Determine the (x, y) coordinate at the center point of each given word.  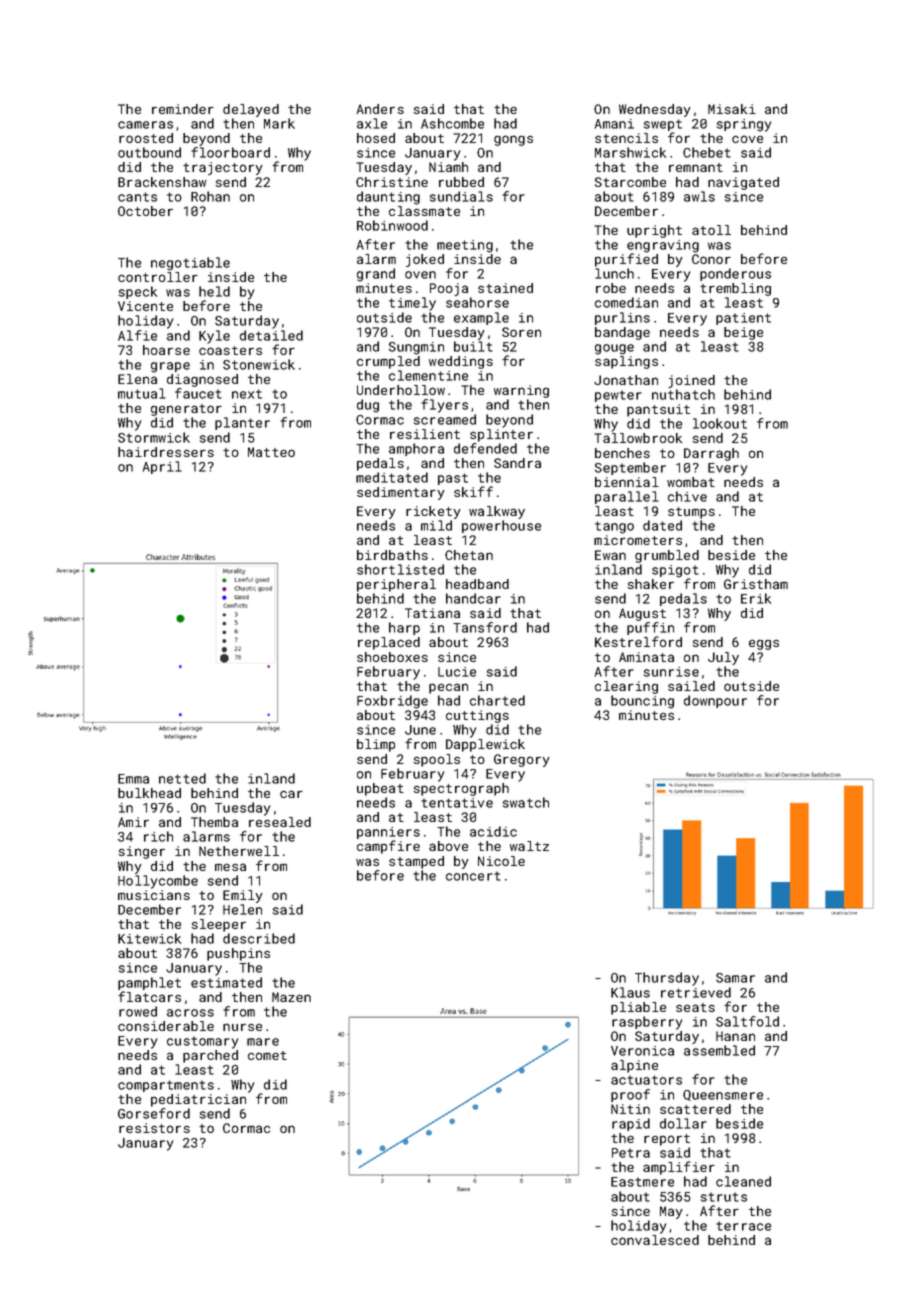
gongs (513, 140)
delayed (251, 110)
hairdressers (166, 452)
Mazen (291, 997)
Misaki (732, 109)
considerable (166, 1026)
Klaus (630, 992)
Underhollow (401, 390)
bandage (622, 333)
